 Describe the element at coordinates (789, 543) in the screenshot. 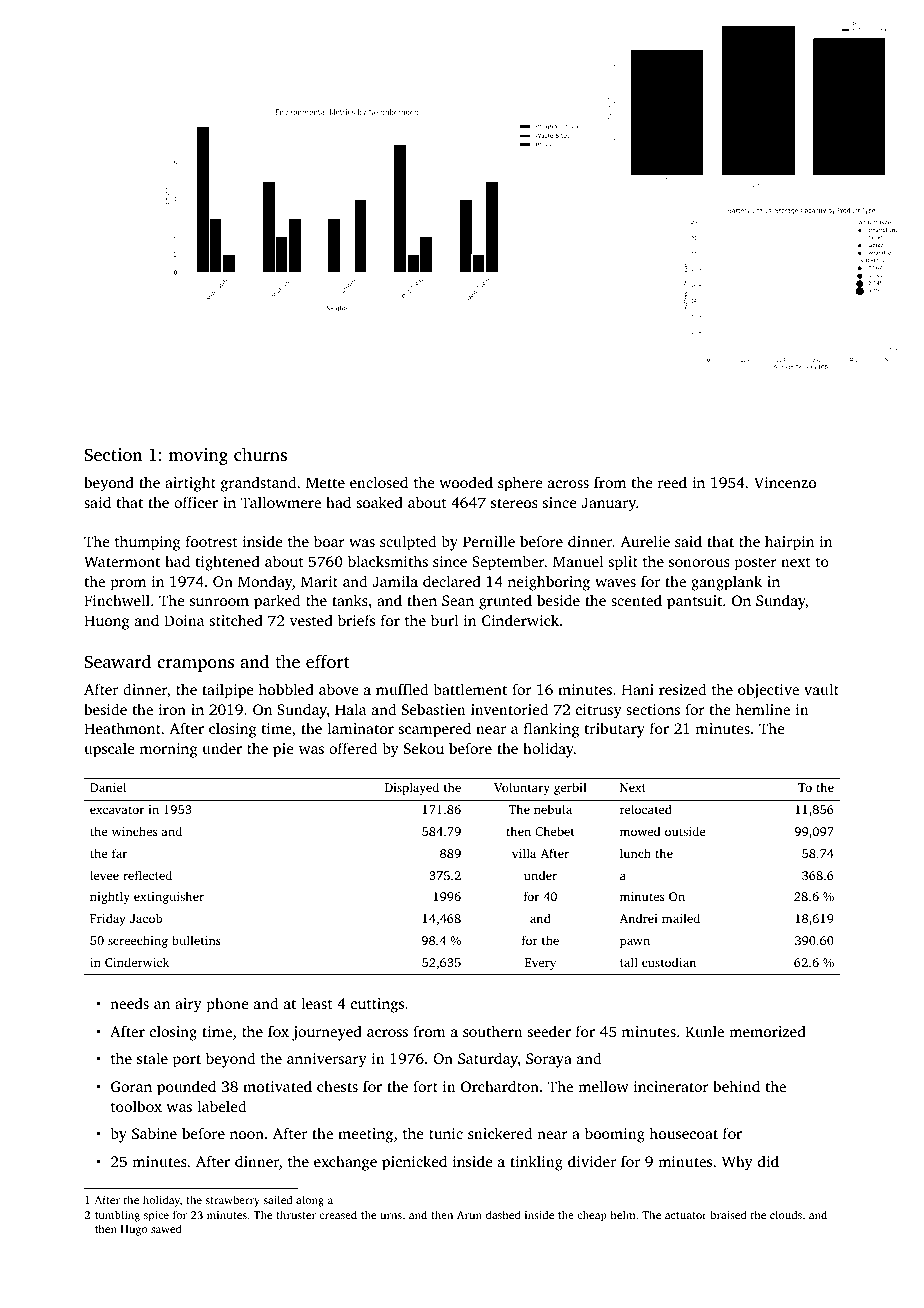

I see `hairpin` at that location.
